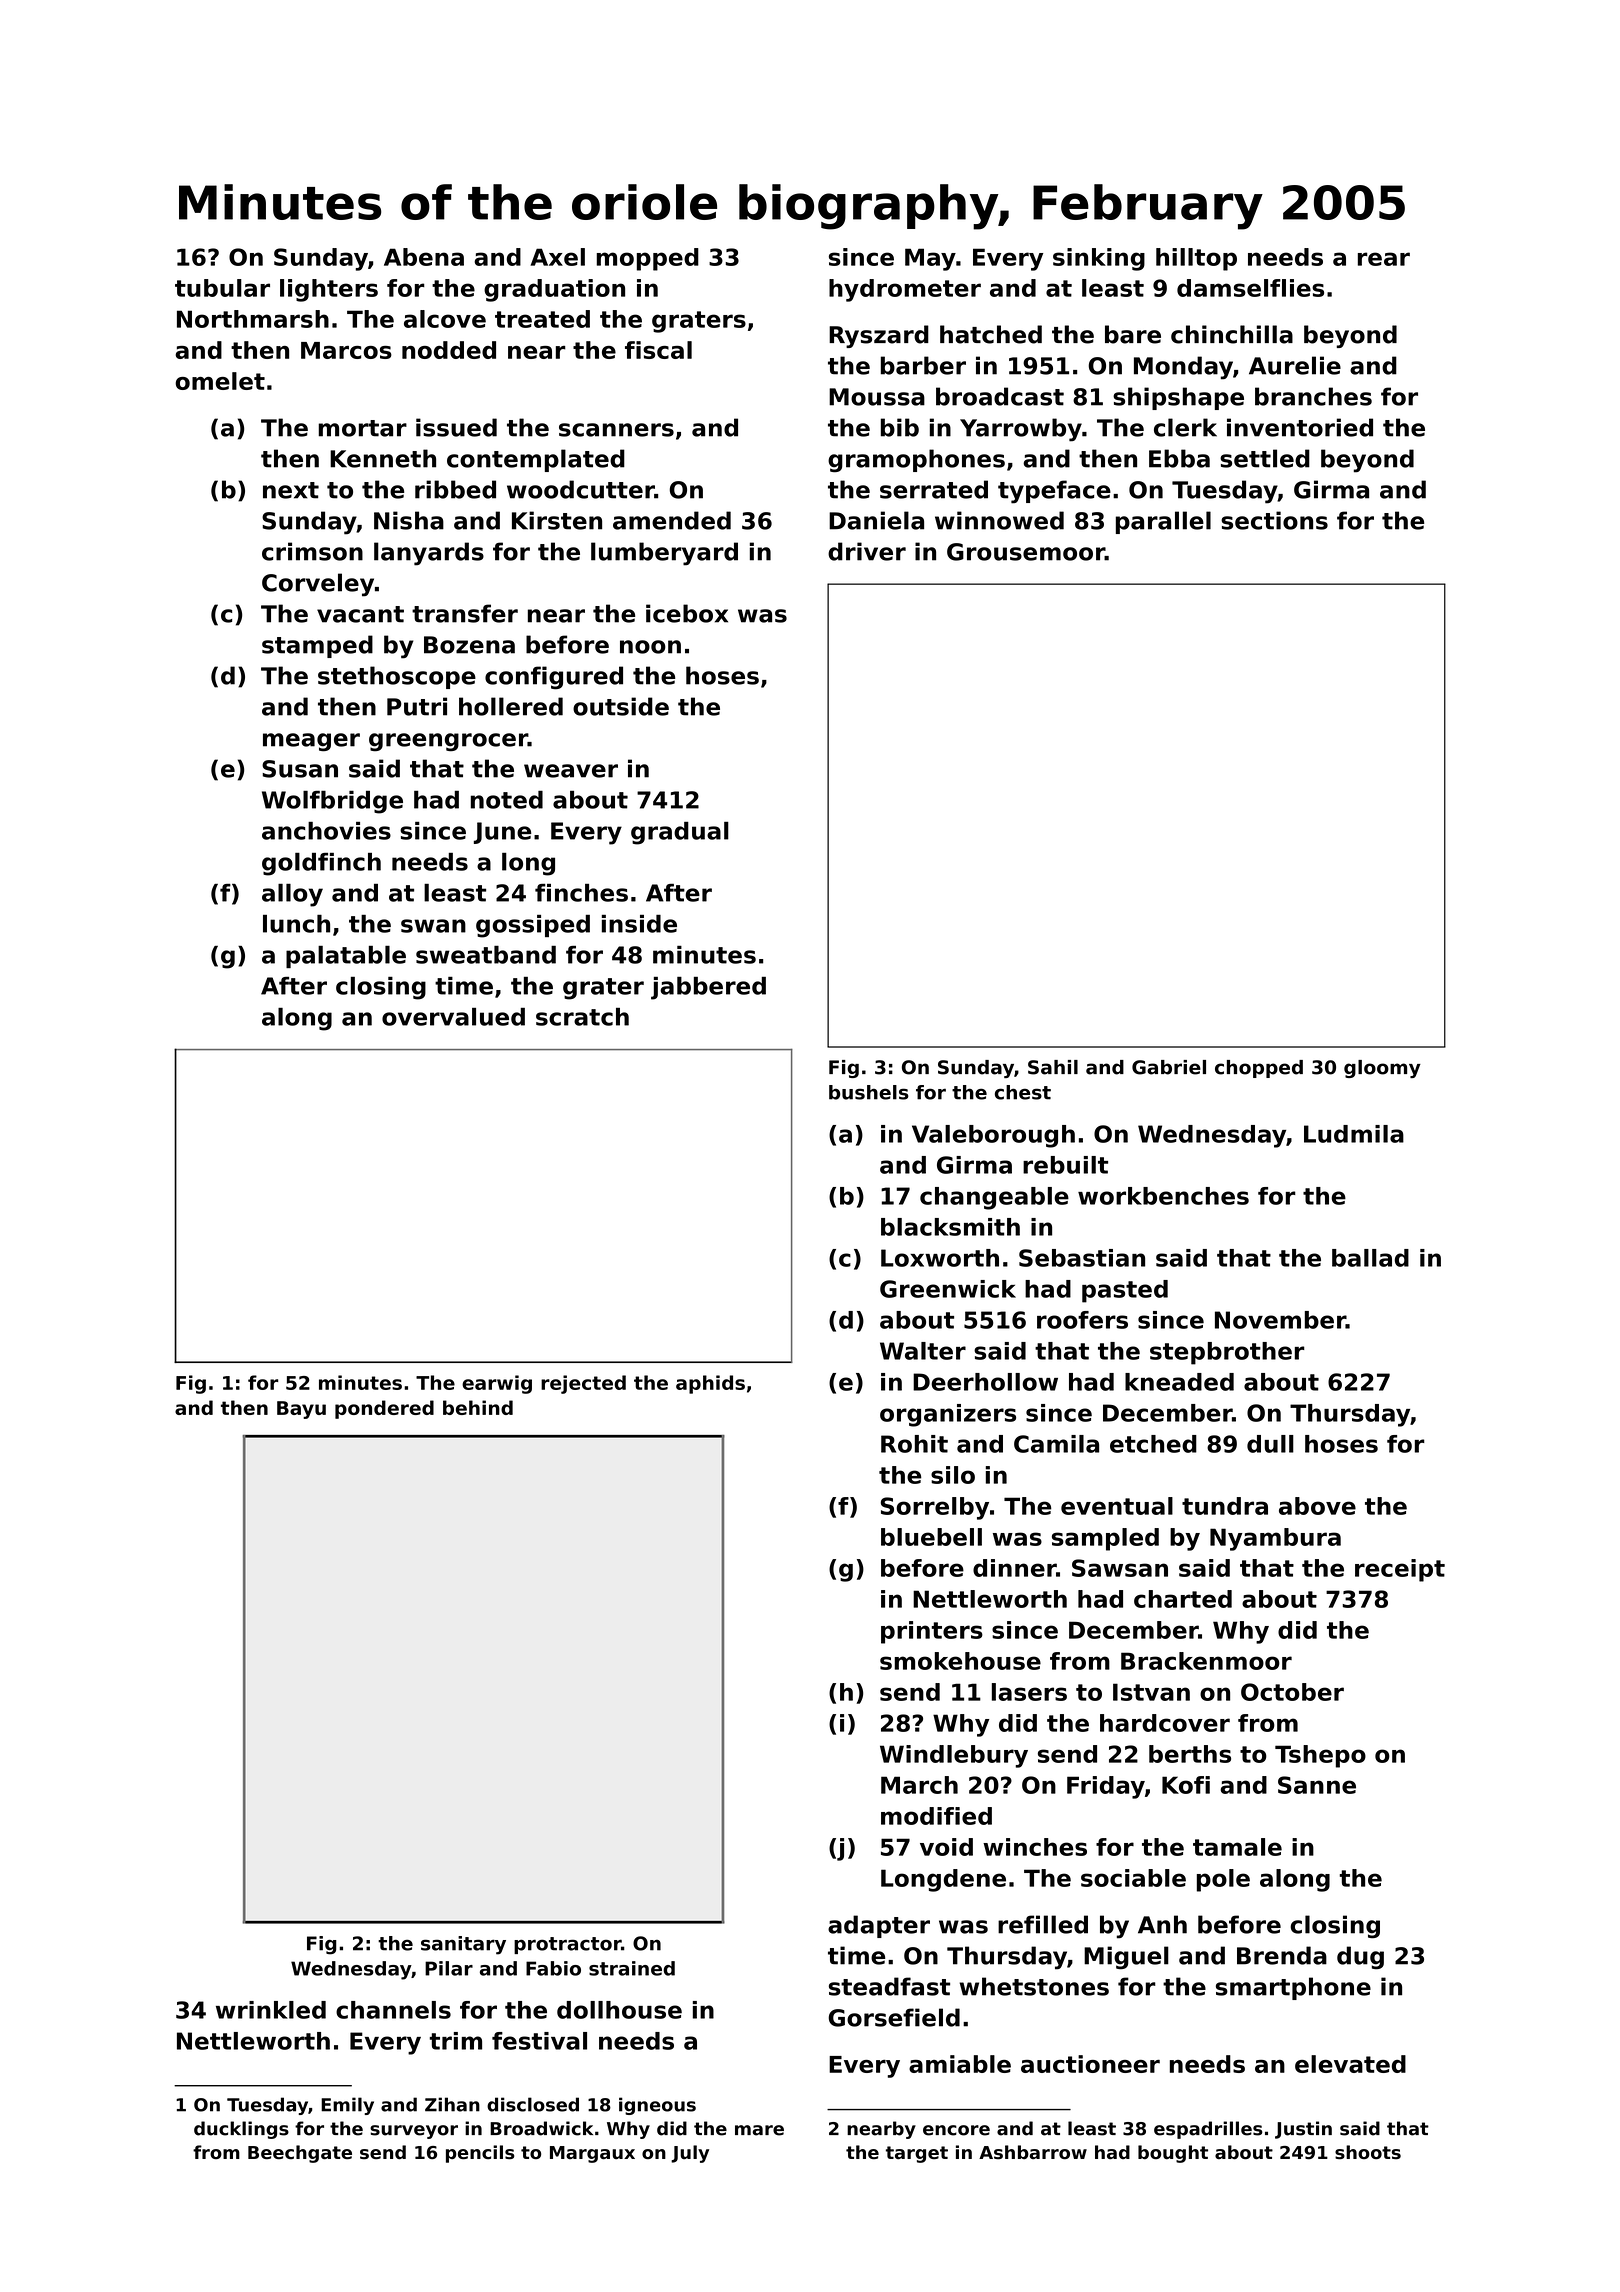  What do you see at coordinates (497, 1384) in the screenshot?
I see `earwig` at bounding box center [497, 1384].
